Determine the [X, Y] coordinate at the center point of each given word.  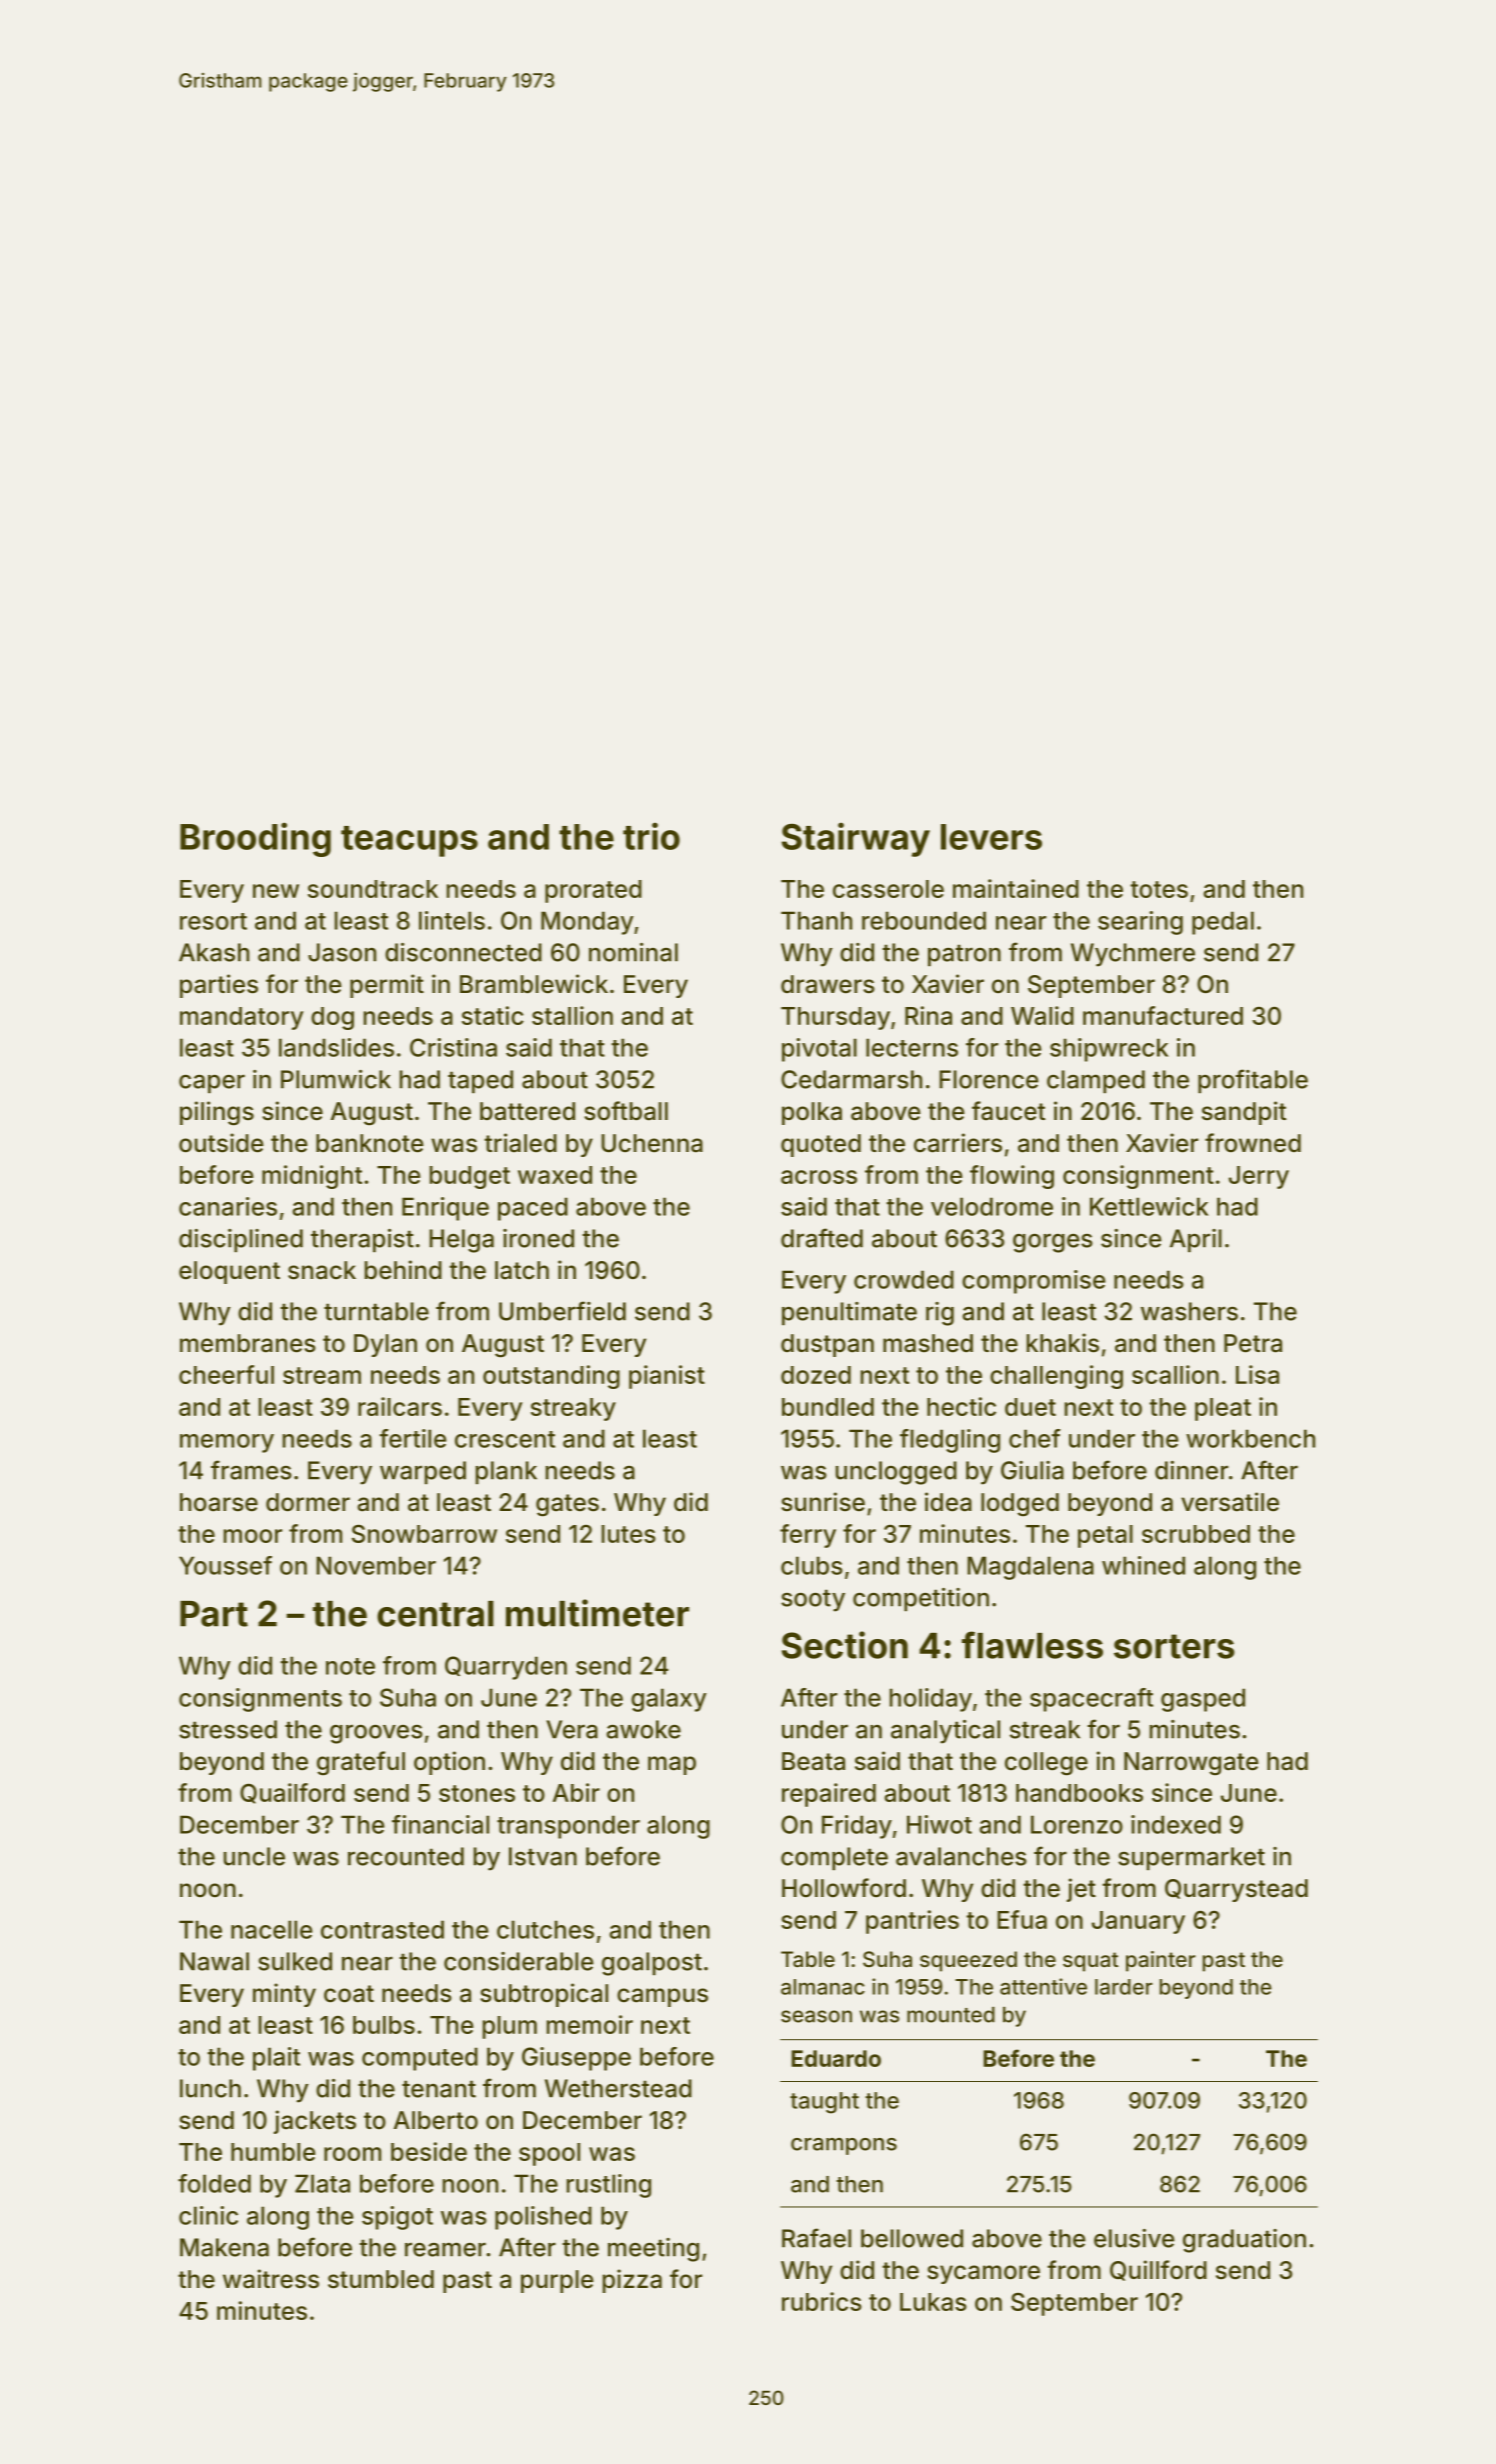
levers [991, 837]
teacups [409, 841]
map [672, 1765]
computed [420, 2059]
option [449, 1763]
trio [651, 836]
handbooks [1079, 1793]
